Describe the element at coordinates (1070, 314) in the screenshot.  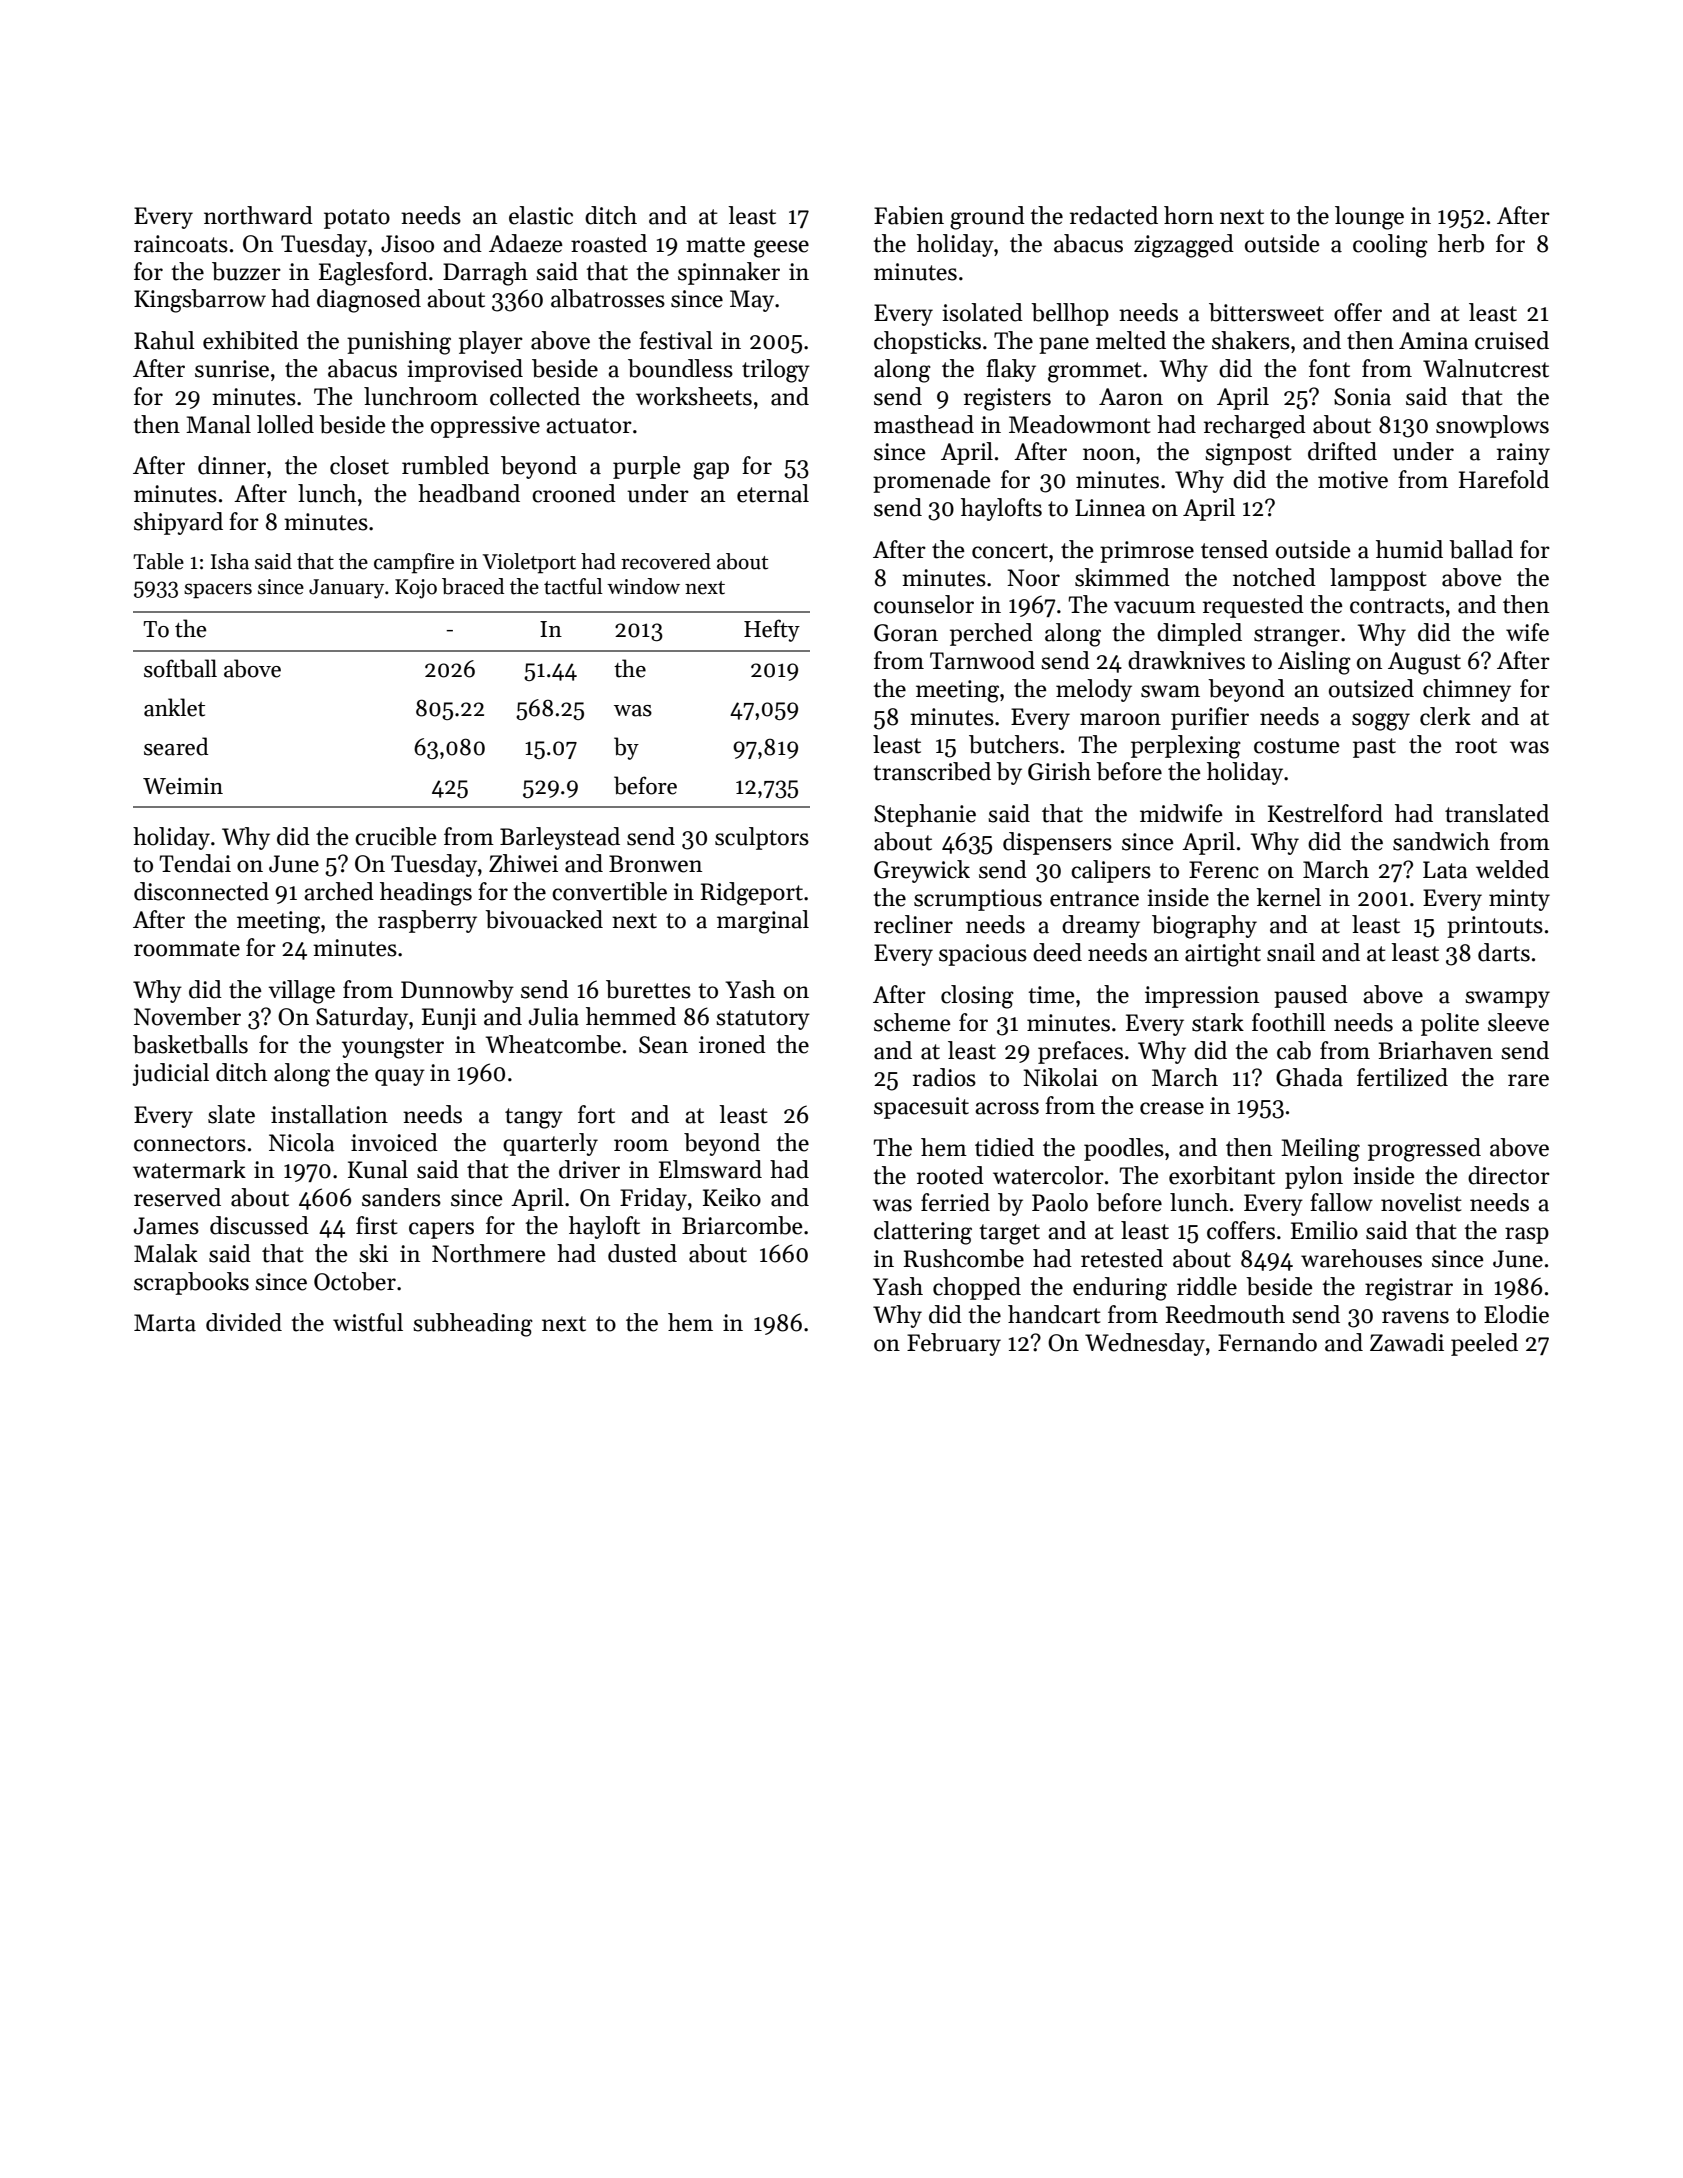
I see `bellhop` at that location.
